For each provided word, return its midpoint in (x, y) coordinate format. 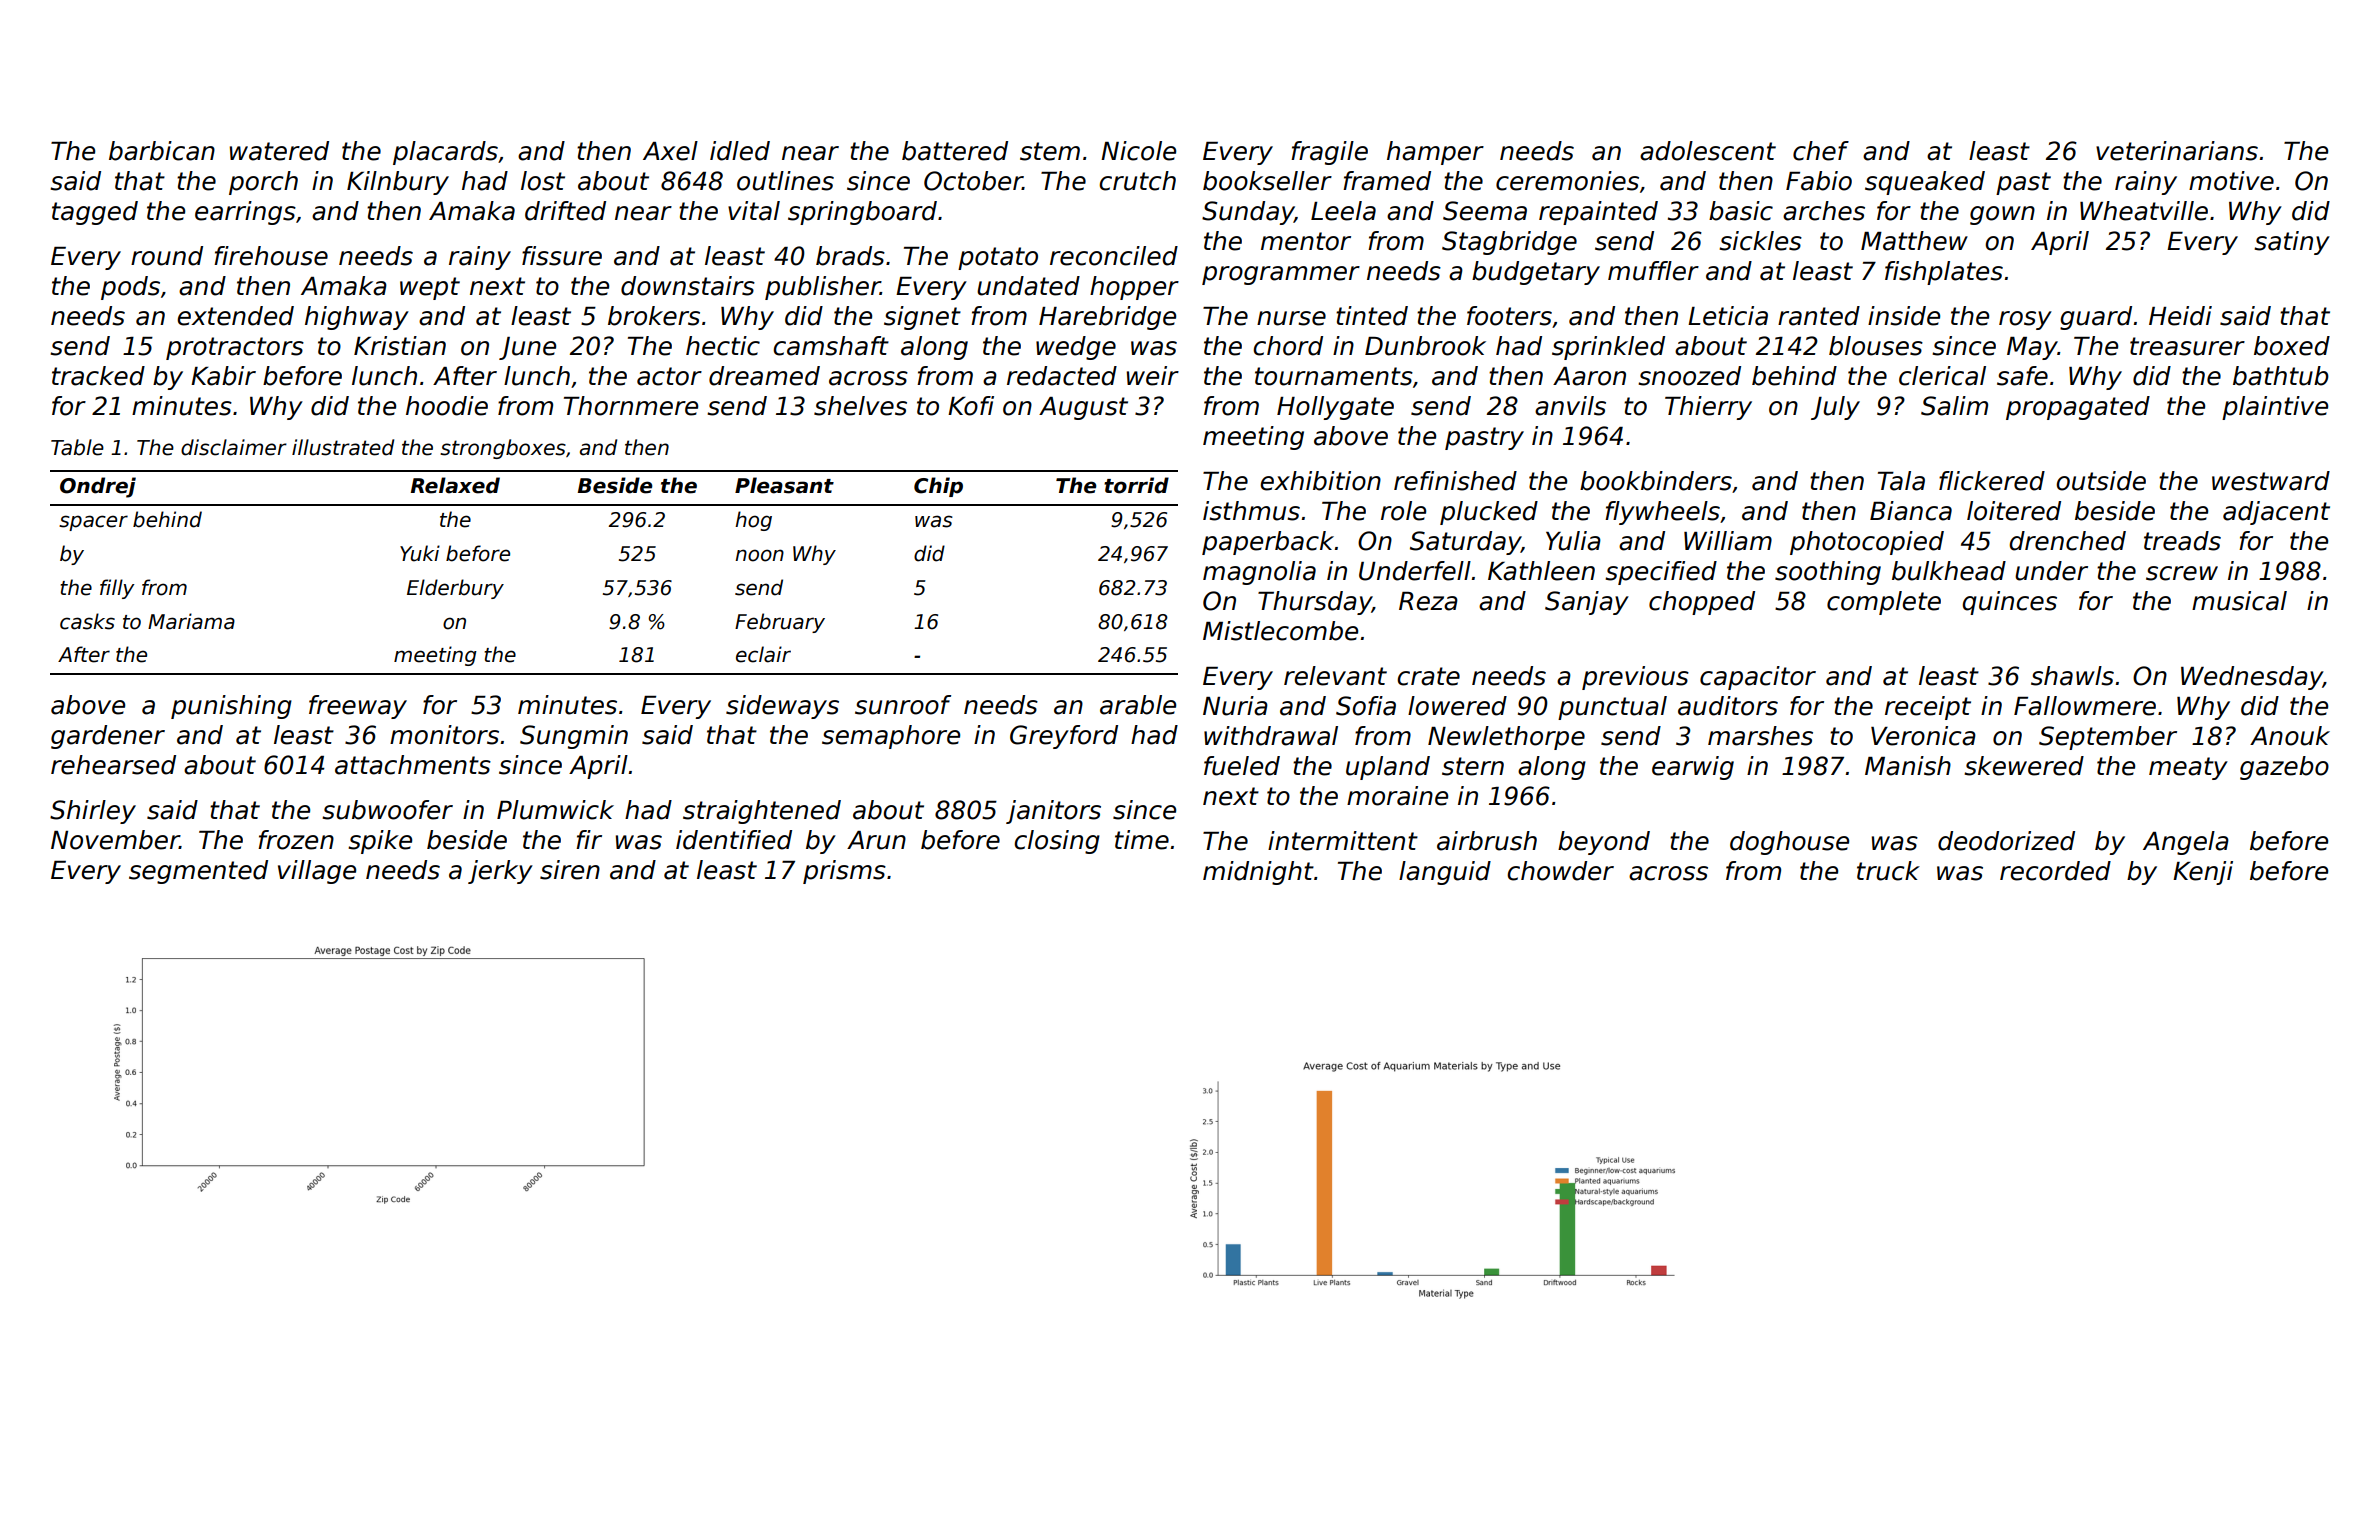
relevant (1335, 676)
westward (2271, 481)
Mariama (191, 621)
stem (1050, 151)
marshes (1760, 736)
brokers (654, 316)
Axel (670, 151)
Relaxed (455, 485)
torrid (1136, 485)
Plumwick (555, 810)
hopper (1134, 288)
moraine (1397, 796)
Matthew (1914, 241)
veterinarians (2177, 151)
